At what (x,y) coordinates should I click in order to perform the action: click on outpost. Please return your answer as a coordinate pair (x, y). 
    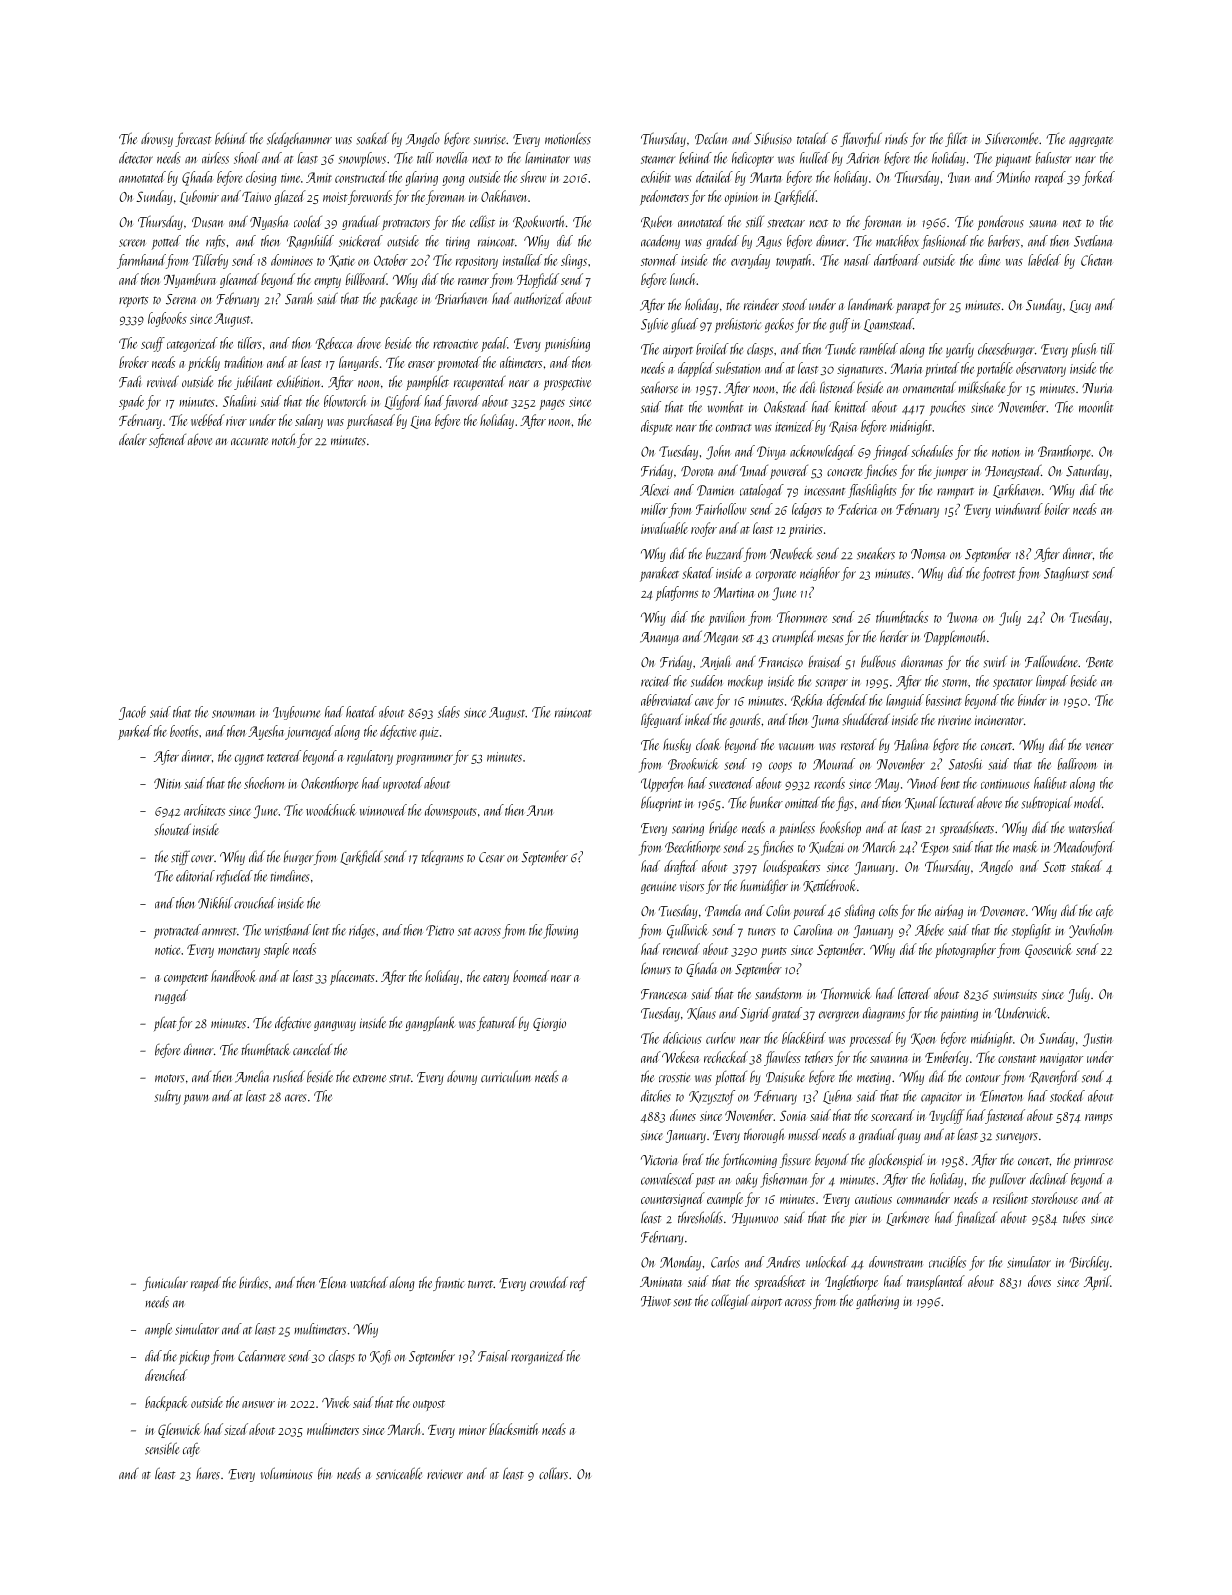
    Looking at the image, I should click on (429, 1405).
